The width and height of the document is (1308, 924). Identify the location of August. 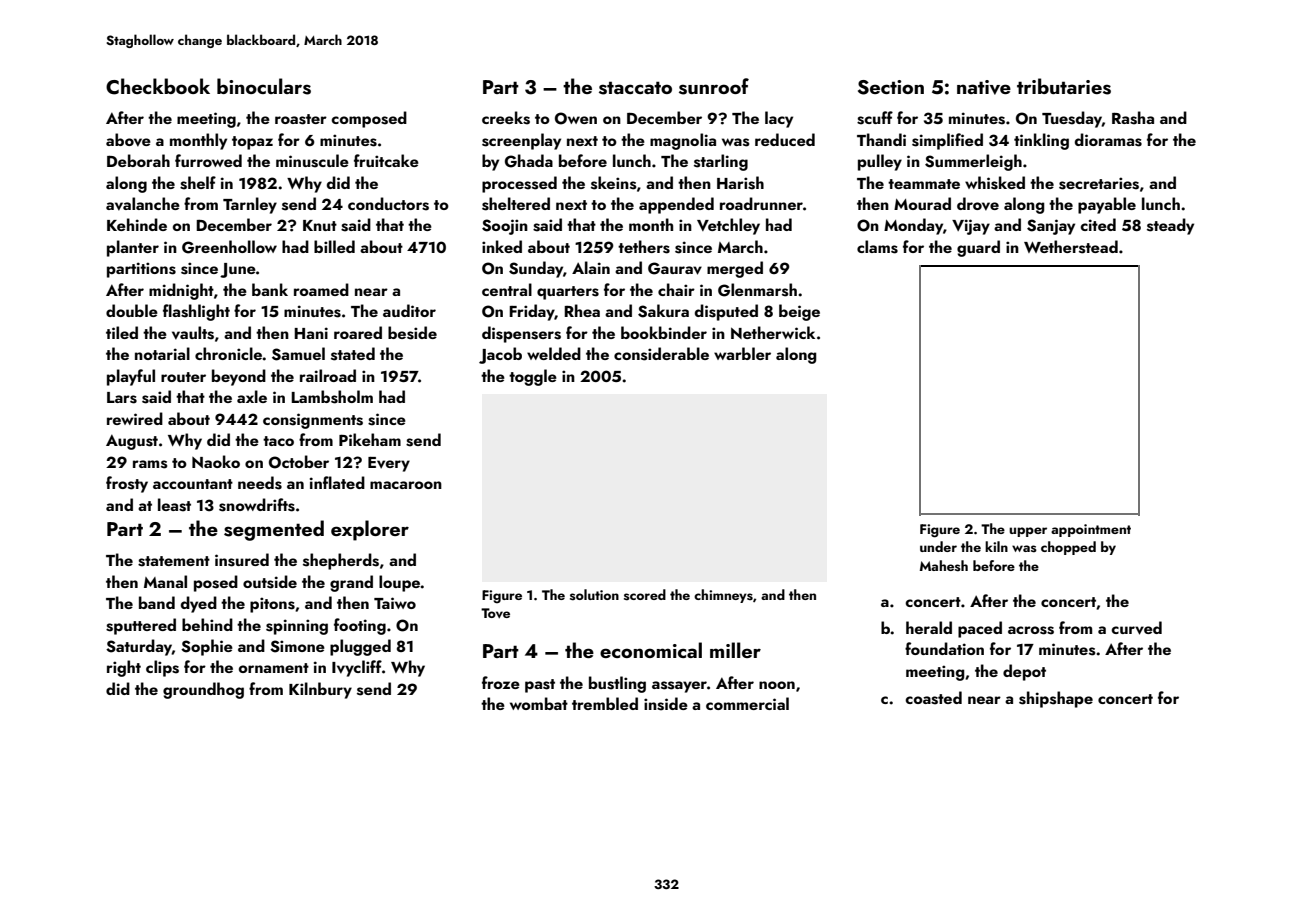
(132, 442).
